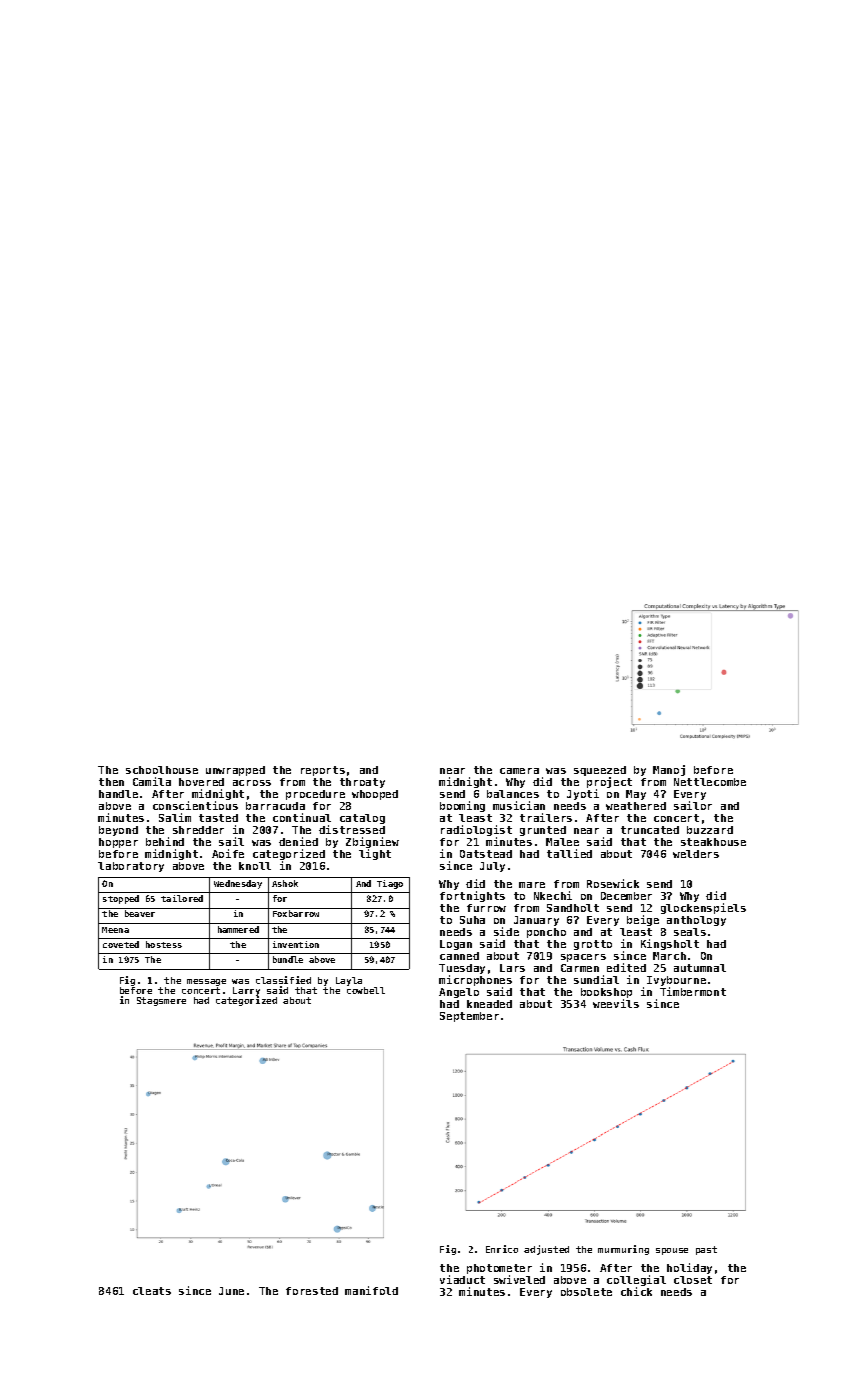 The width and height of the image is (849, 1400). What do you see at coordinates (519, 771) in the image?
I see `camera` at bounding box center [519, 771].
